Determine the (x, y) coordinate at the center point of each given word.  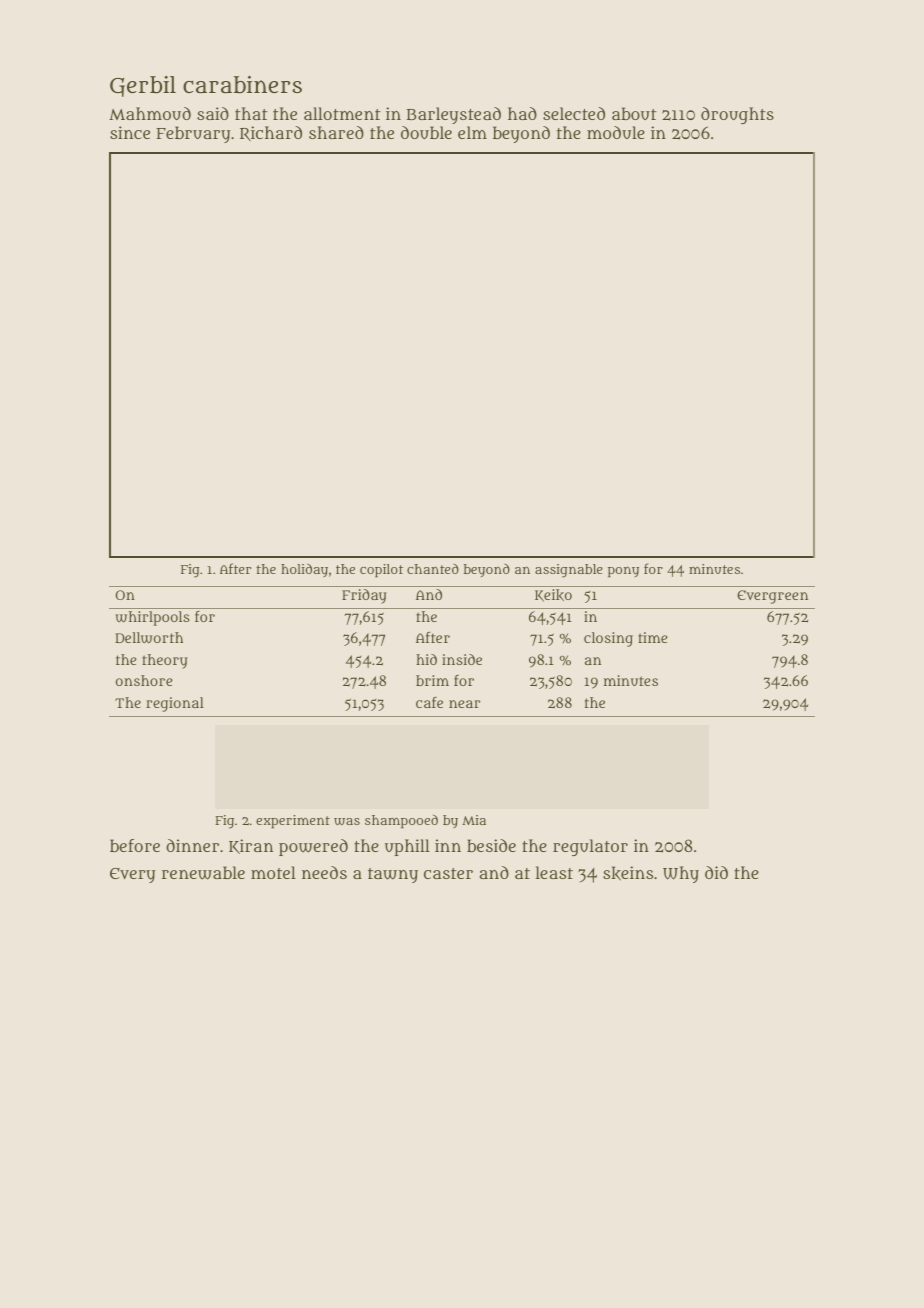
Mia (474, 820)
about (634, 113)
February (193, 134)
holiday (304, 570)
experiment (293, 822)
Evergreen (772, 597)
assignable (569, 571)
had (522, 113)
